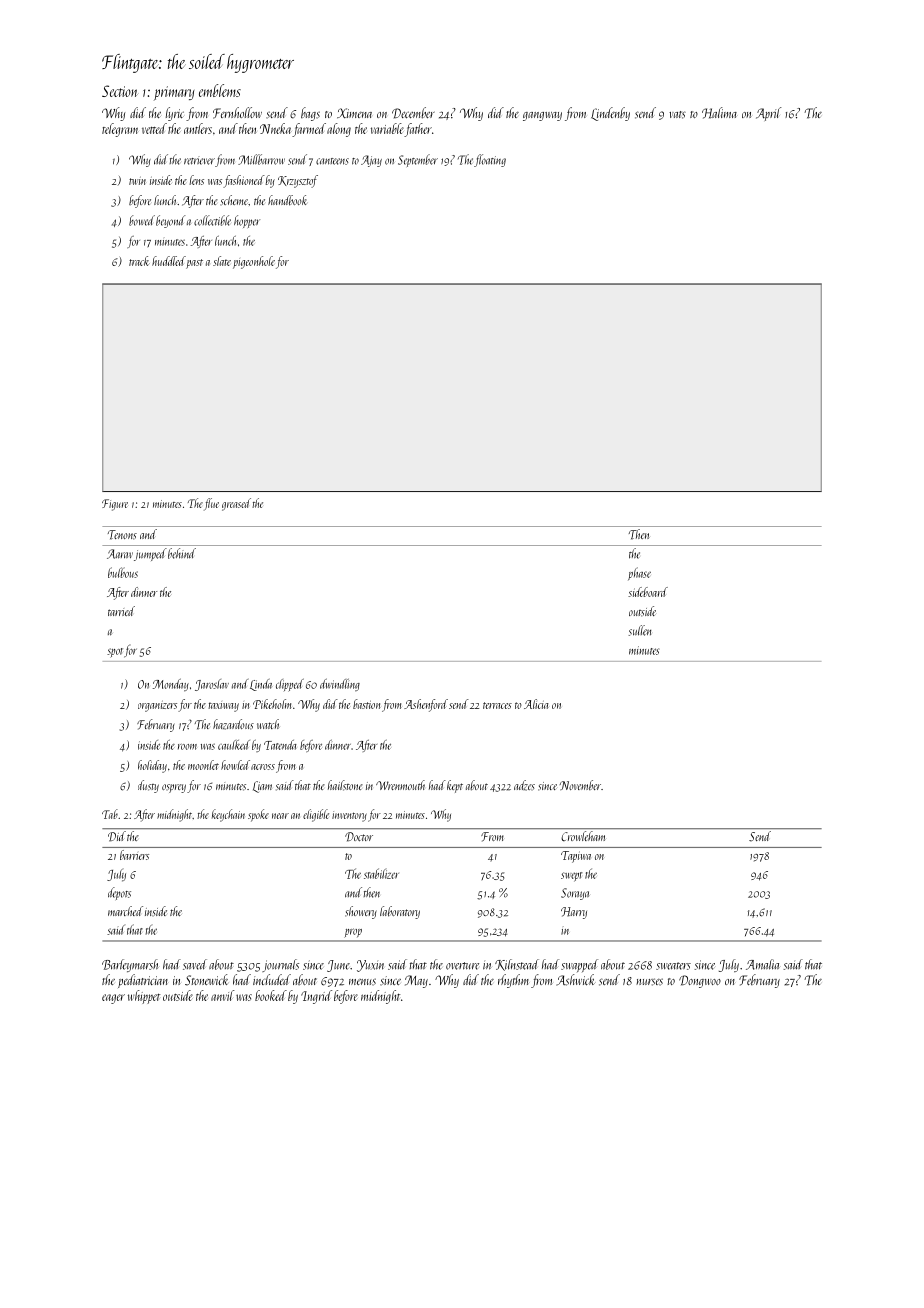 The width and height of the screenshot is (924, 1308). I want to click on September, so click(418, 160).
